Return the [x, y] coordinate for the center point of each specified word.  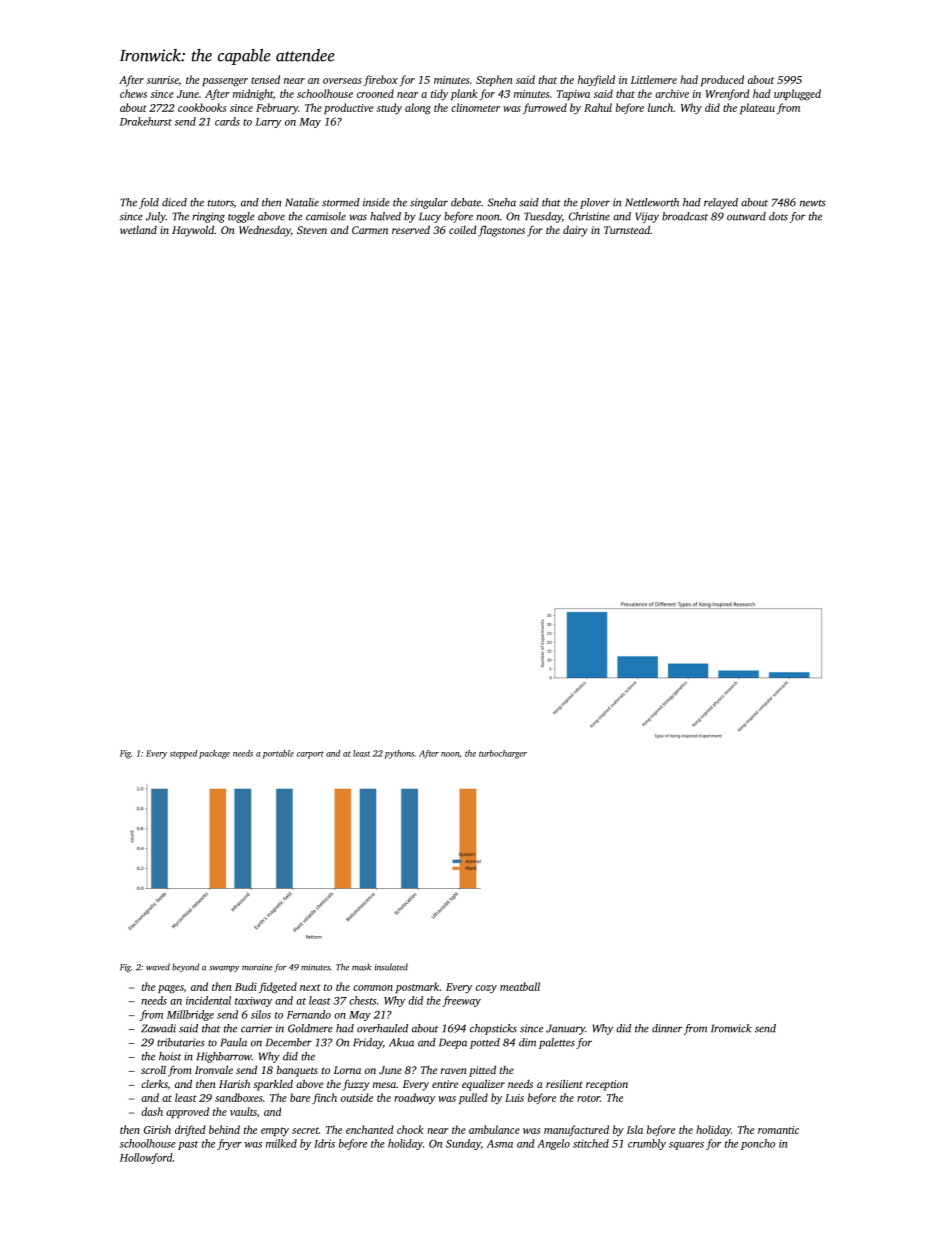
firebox [380, 80]
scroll [153, 1069]
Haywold [193, 231]
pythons [399, 754]
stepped [183, 754]
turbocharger [503, 754]
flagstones [501, 231]
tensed [265, 79]
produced [722, 80]
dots [778, 216]
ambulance [494, 1129]
